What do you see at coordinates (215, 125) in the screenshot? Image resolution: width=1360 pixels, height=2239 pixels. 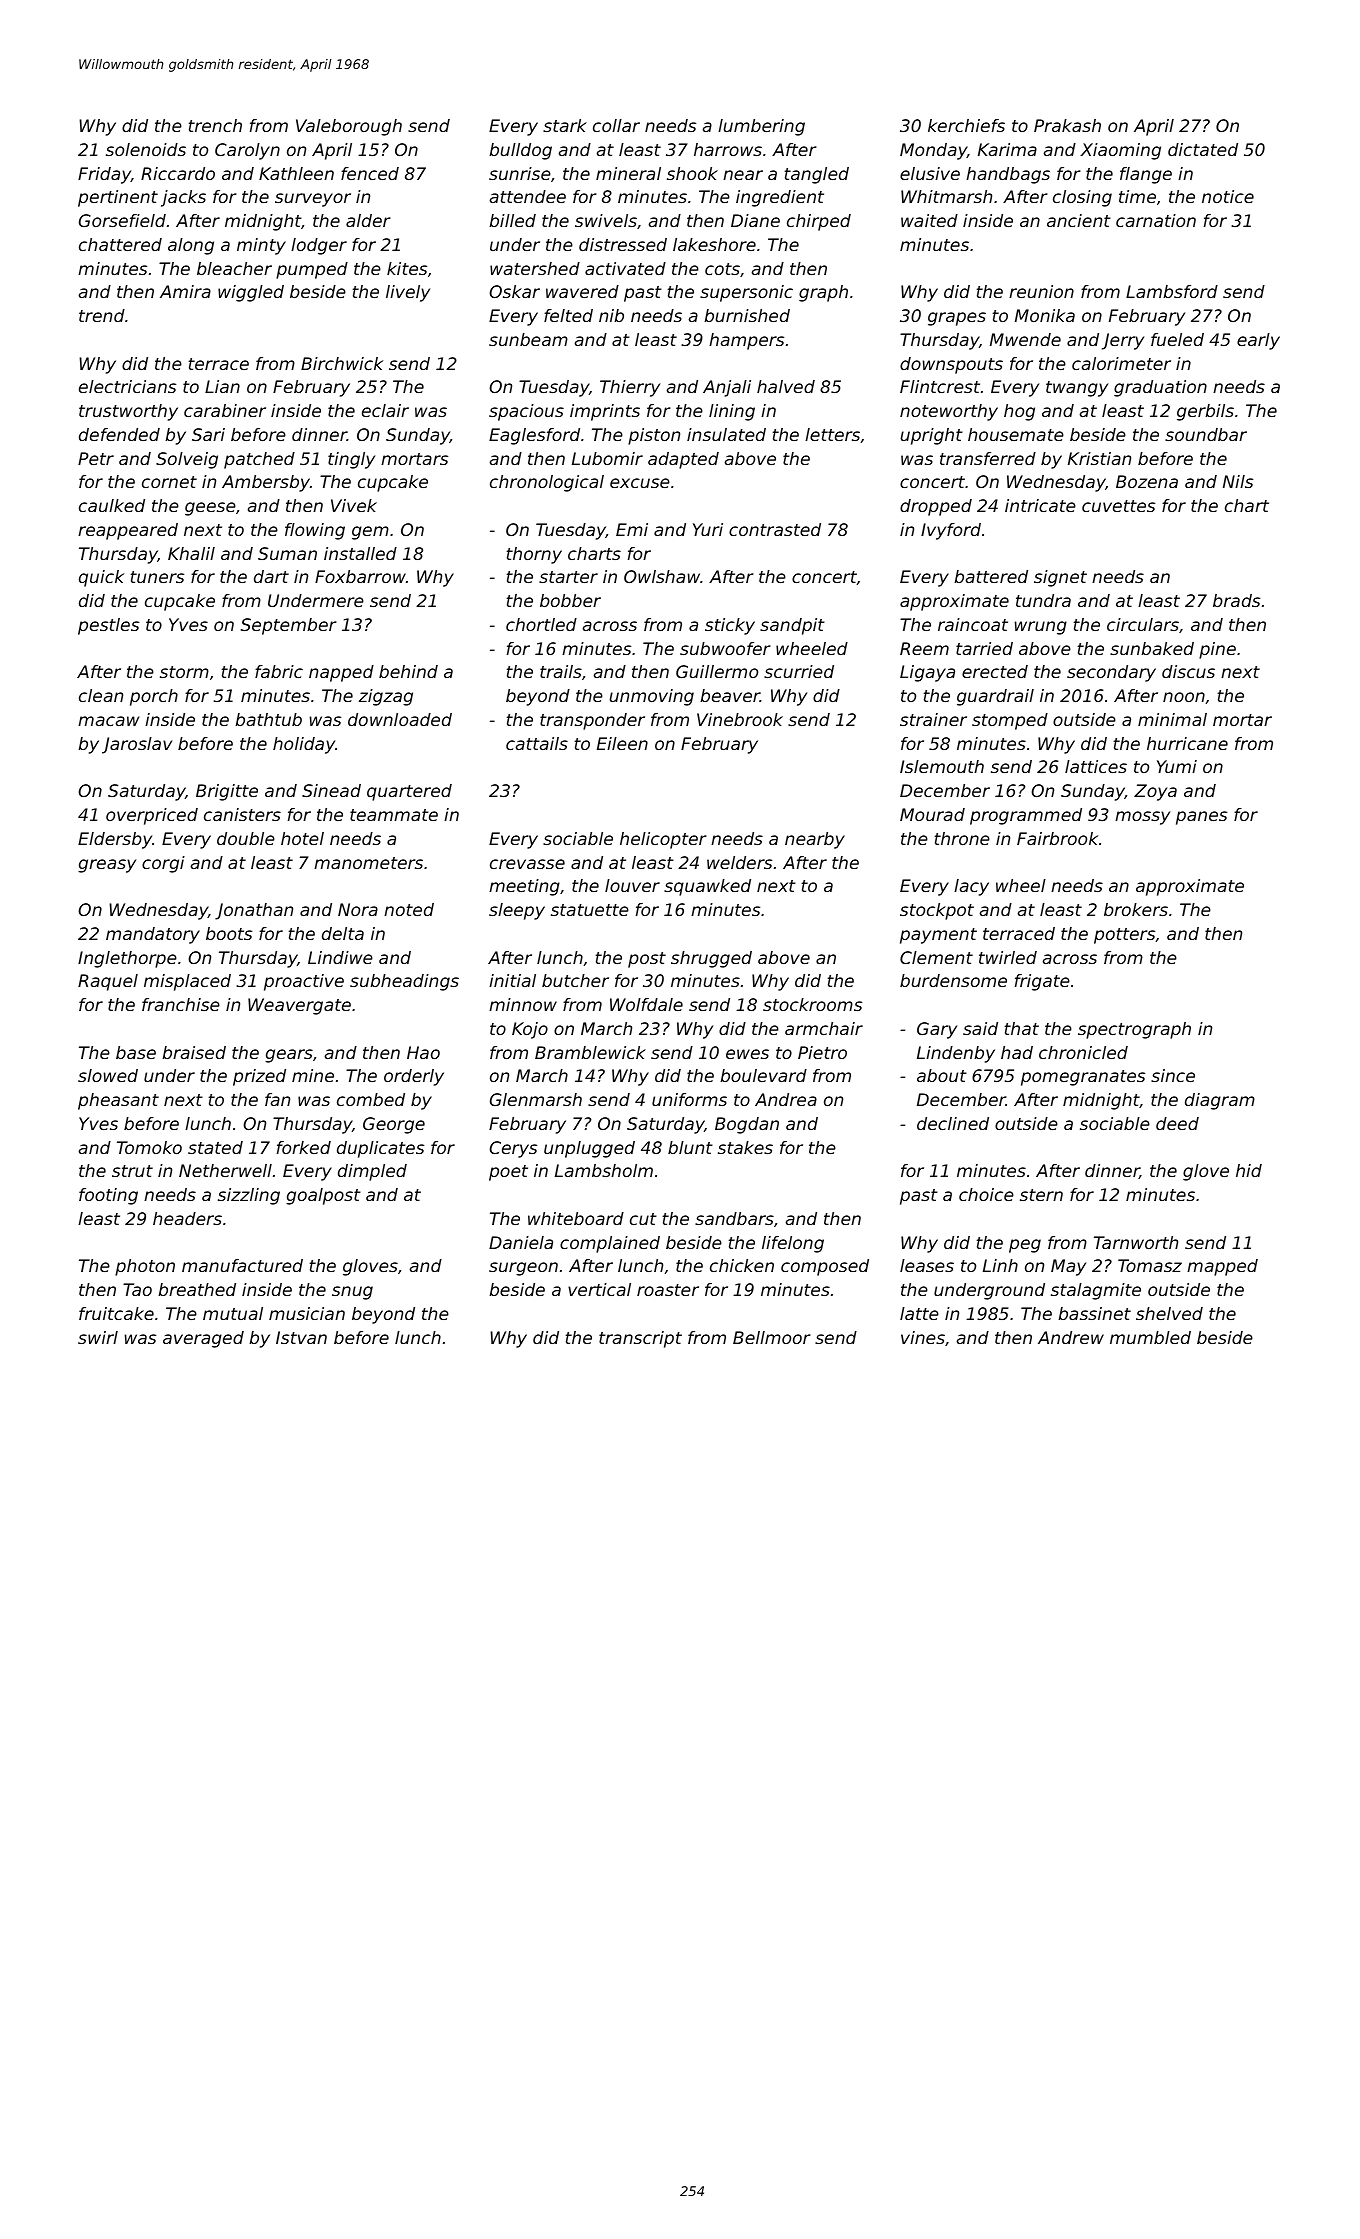 I see `trench` at bounding box center [215, 125].
